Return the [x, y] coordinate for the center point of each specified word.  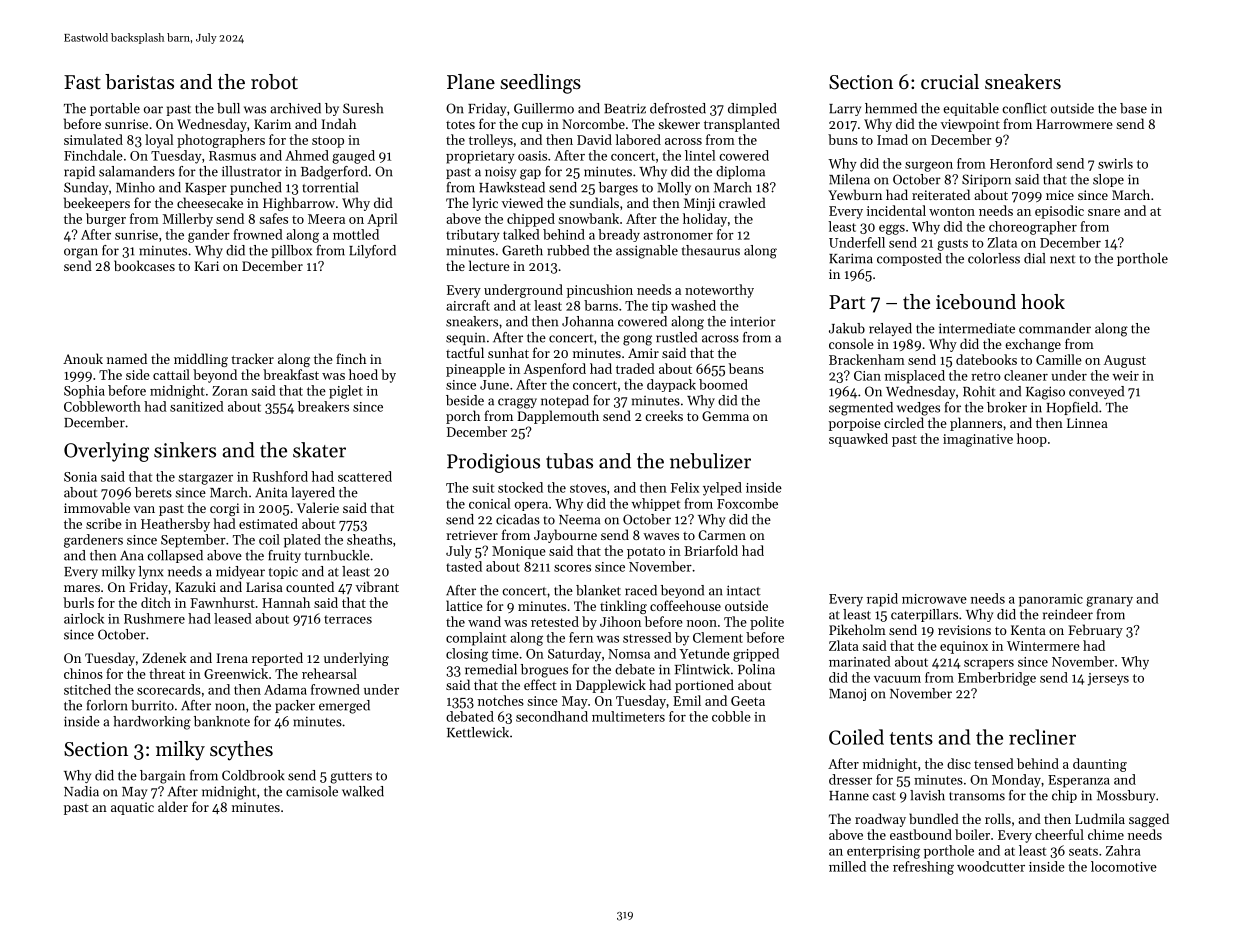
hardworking [152, 723]
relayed [890, 329]
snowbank [589, 218]
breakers [323, 406]
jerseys [1108, 679]
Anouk [83, 358]
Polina [756, 669]
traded [635, 368]
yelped [722, 489]
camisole [312, 791]
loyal [159, 141]
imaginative [978, 440]
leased [233, 618]
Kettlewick [478, 732]
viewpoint [970, 125]
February [1095, 631]
